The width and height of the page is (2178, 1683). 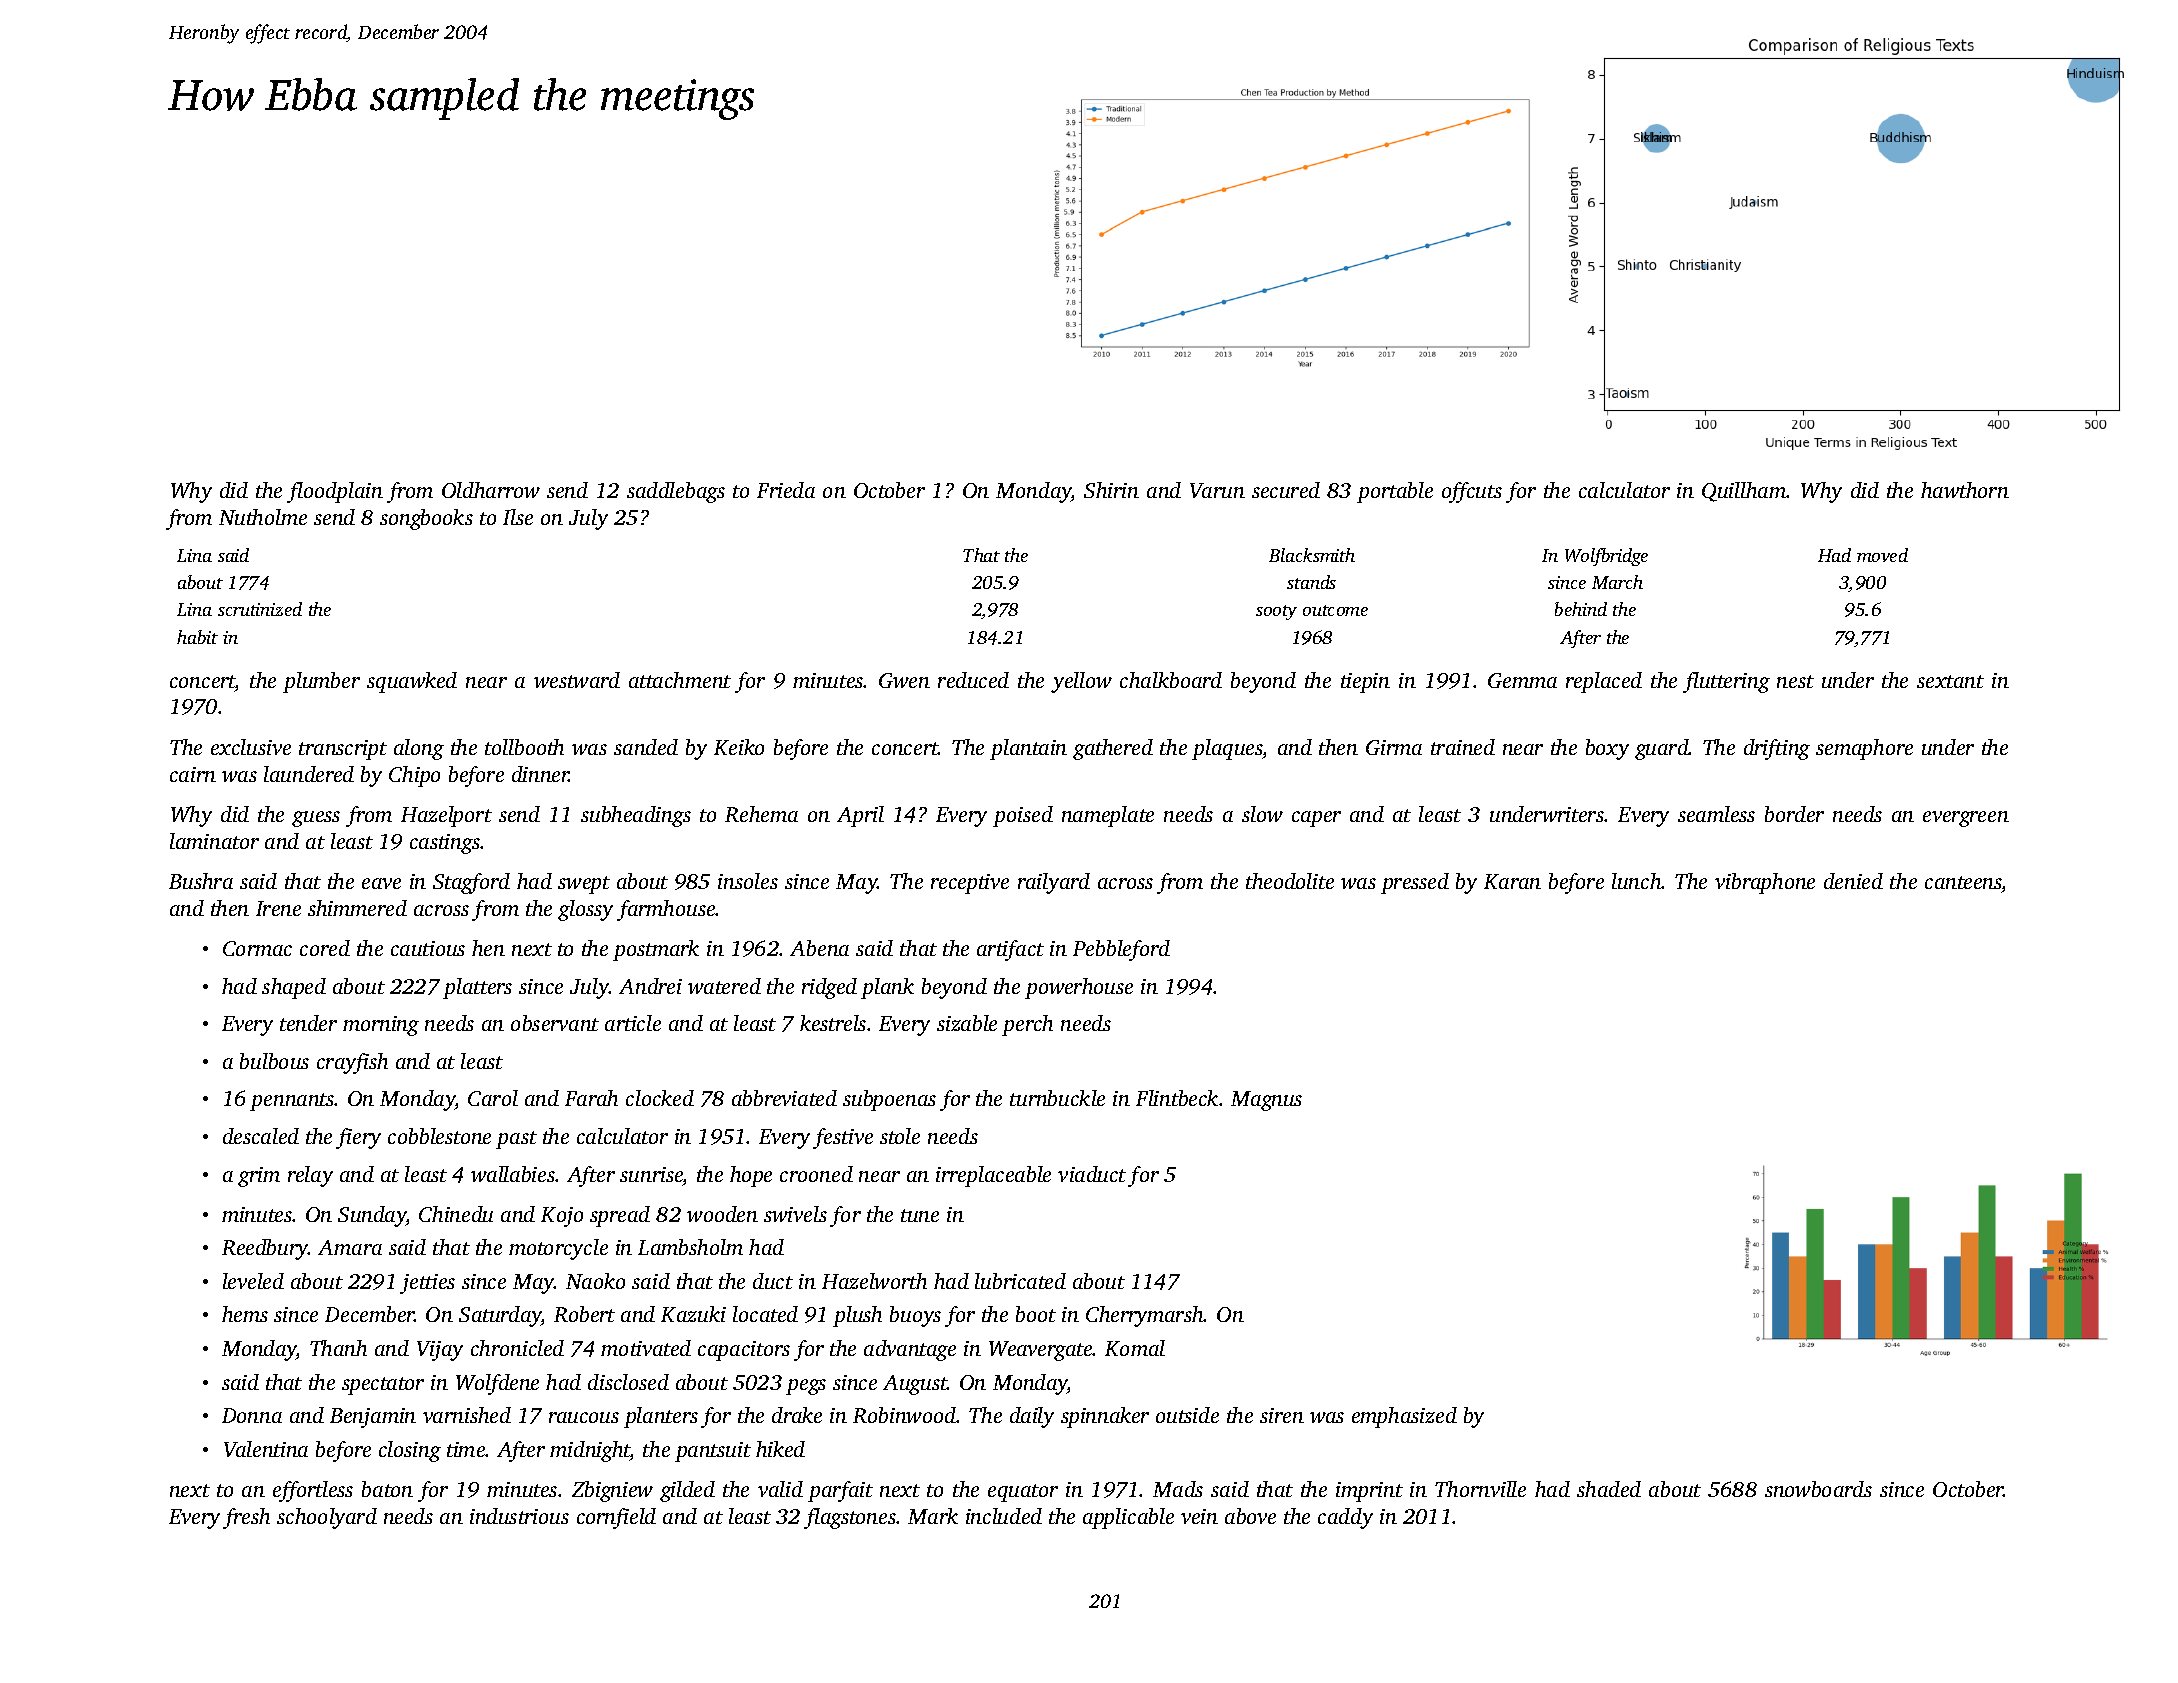 I want to click on jetties, so click(x=427, y=1284).
